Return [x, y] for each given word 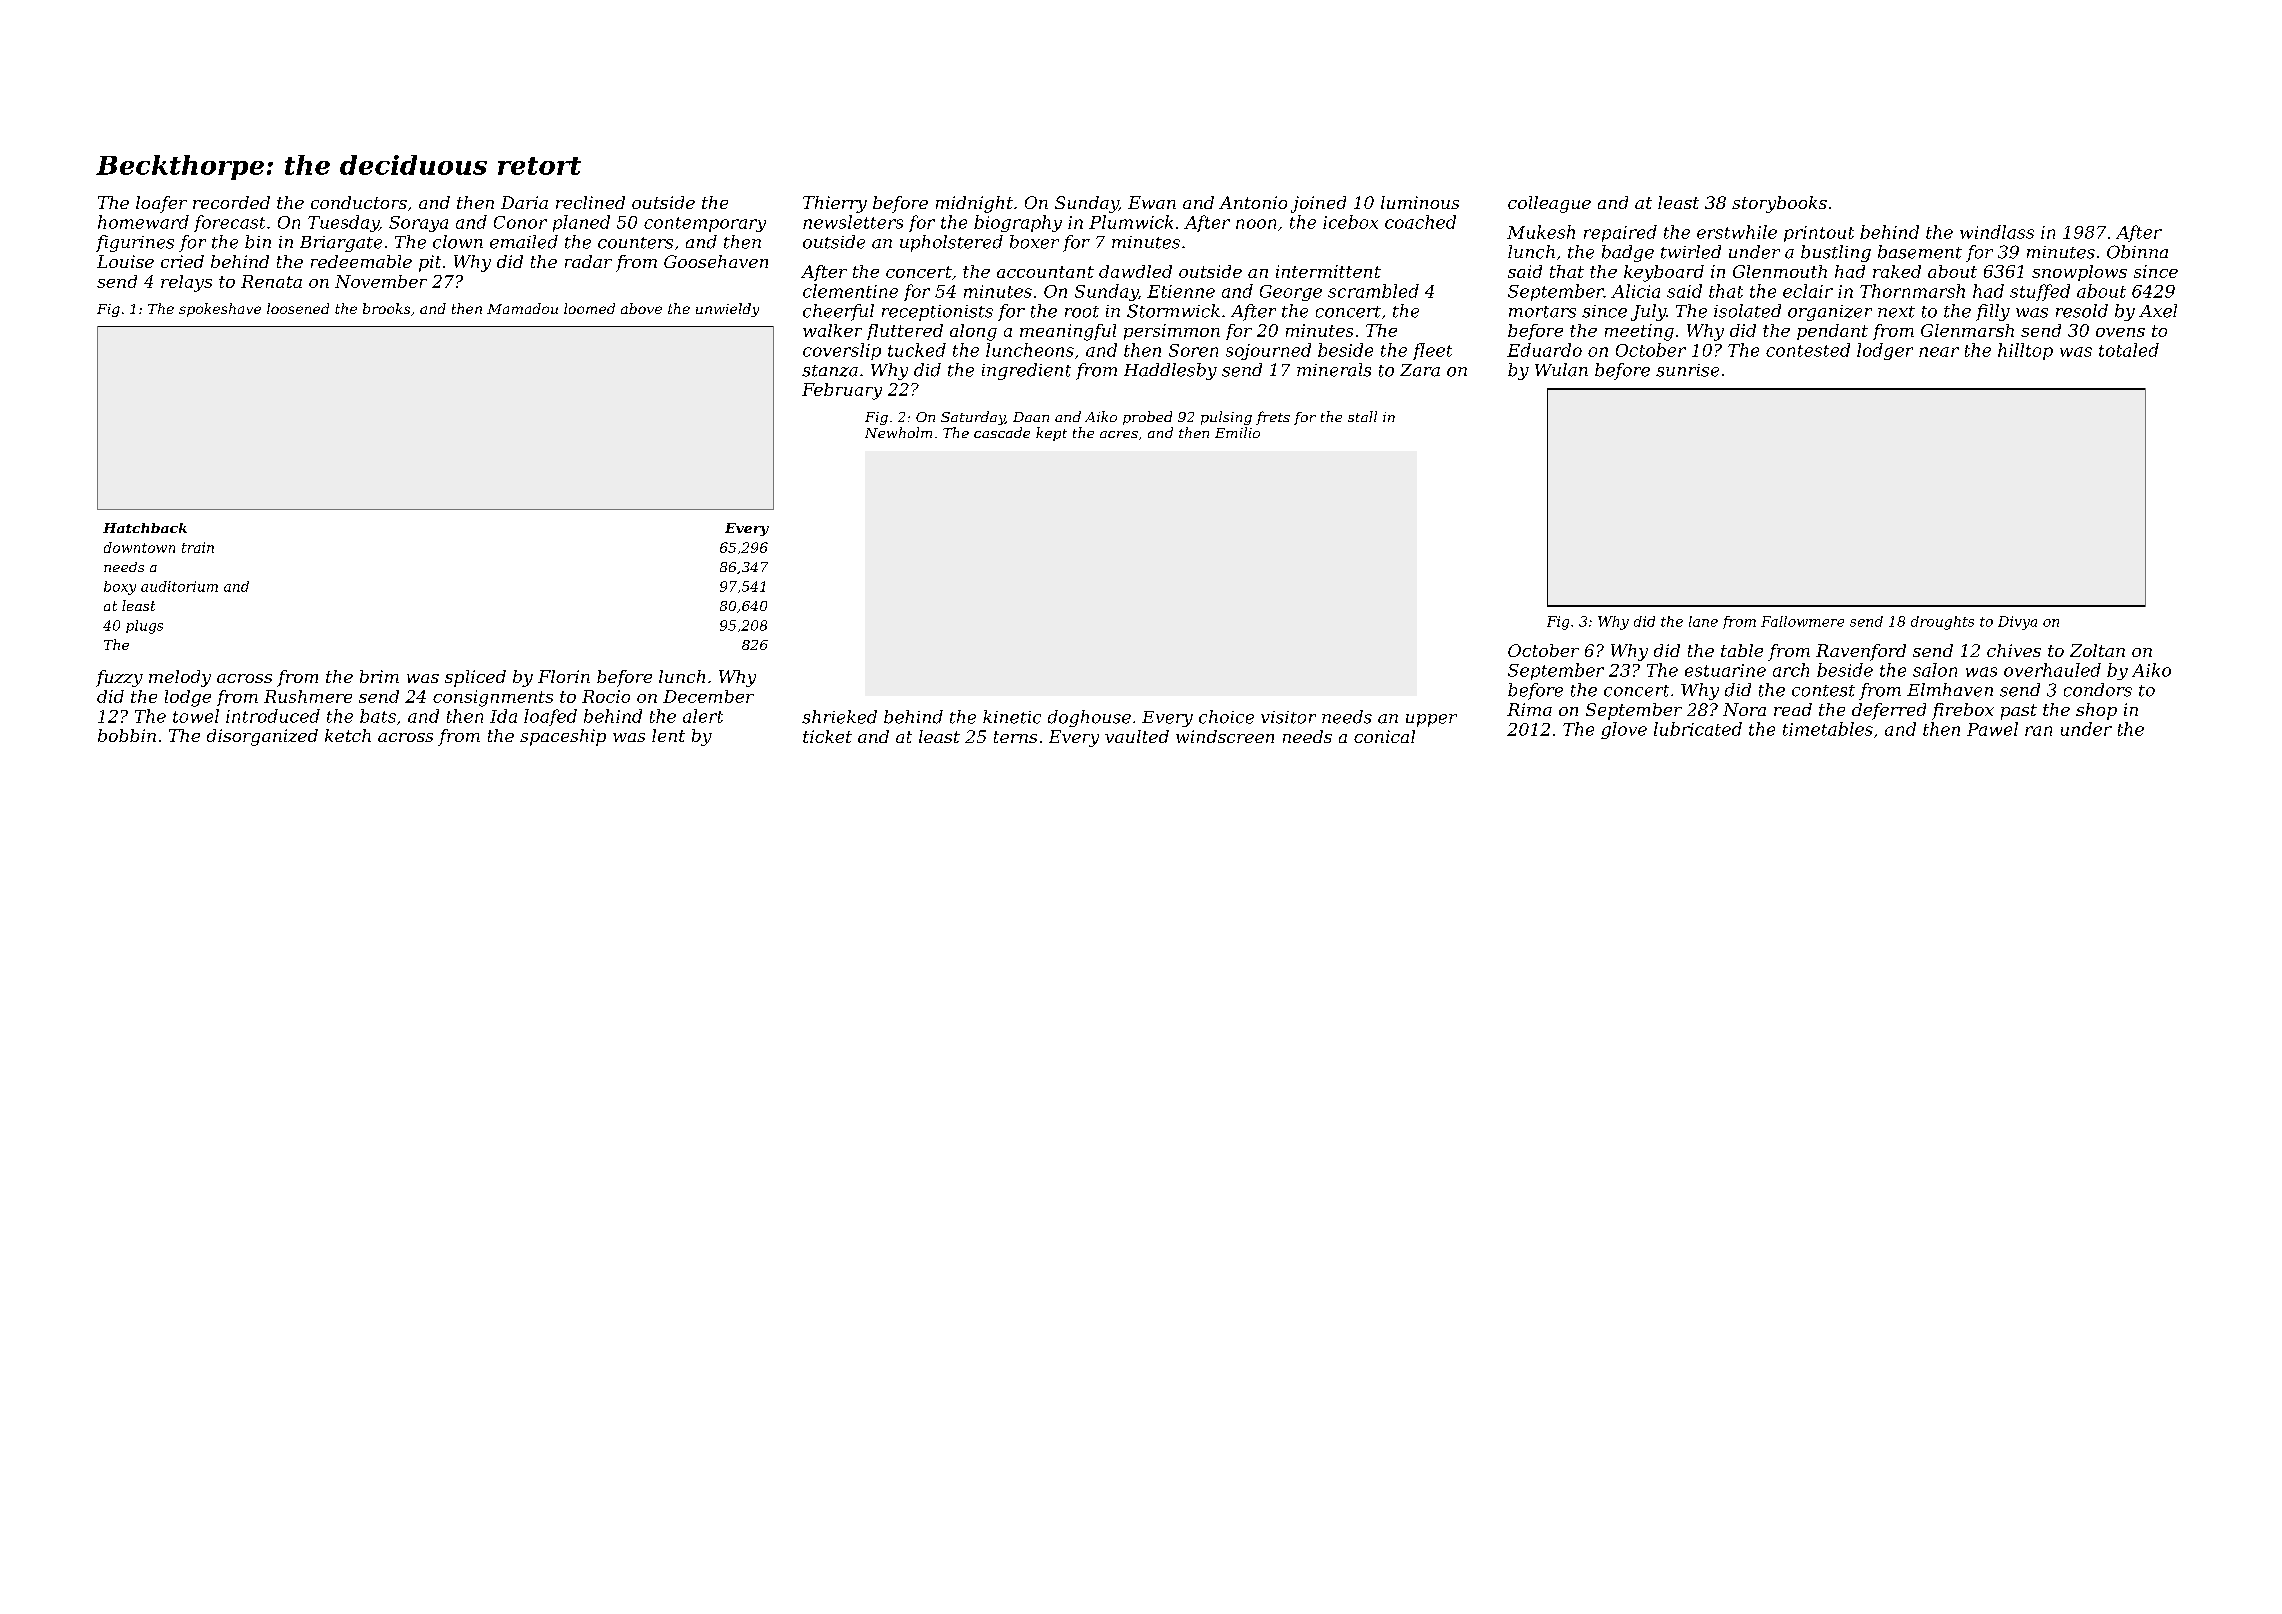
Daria [524, 202]
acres [1119, 434]
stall [1362, 416]
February [842, 391]
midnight [974, 204]
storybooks [1779, 204]
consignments [493, 698]
